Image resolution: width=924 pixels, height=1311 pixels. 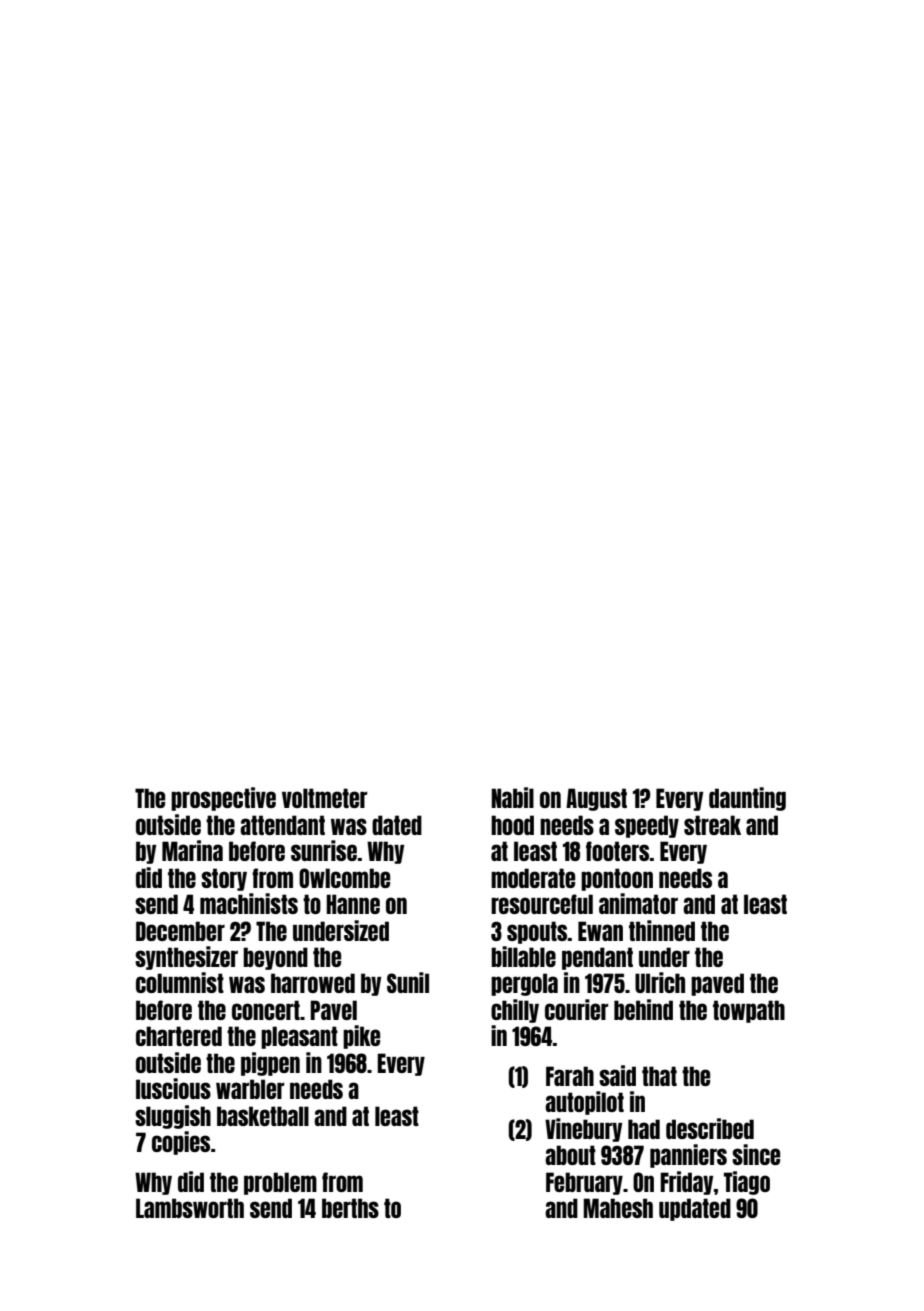 I want to click on Nabil, so click(x=512, y=797).
